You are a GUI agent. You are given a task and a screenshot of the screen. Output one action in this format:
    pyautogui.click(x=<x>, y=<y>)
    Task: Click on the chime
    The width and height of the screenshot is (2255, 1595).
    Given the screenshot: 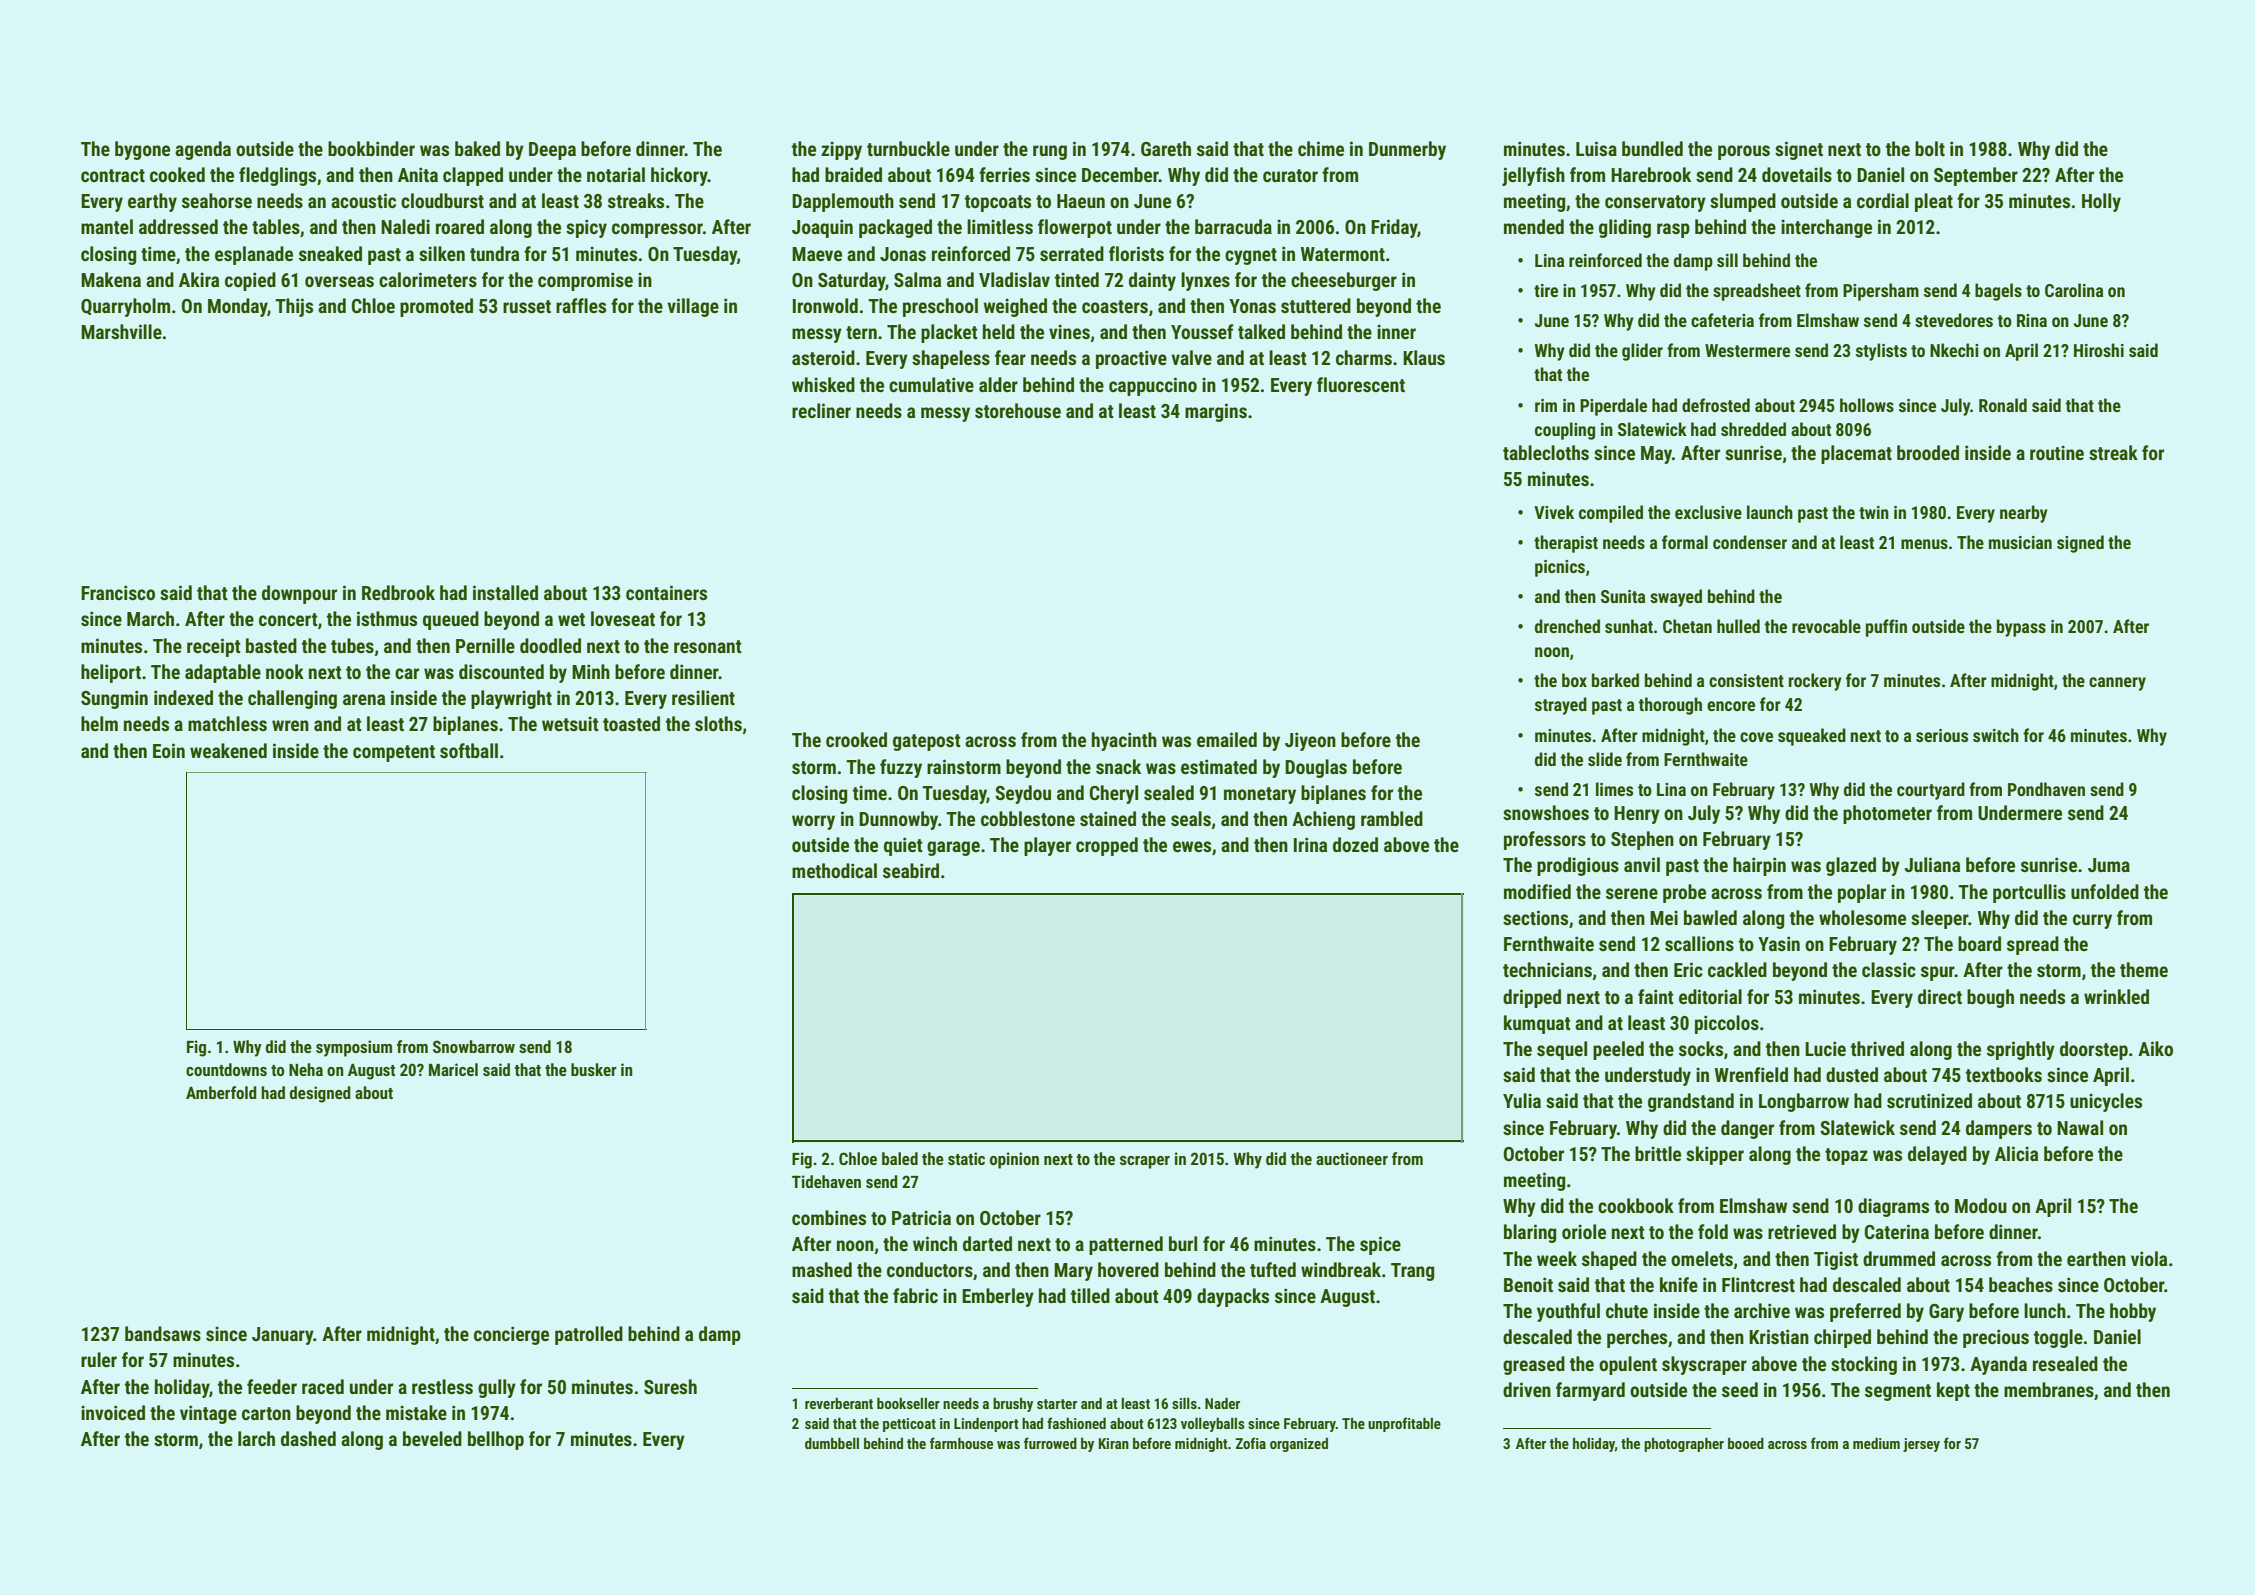 What is the action you would take?
    pyautogui.click(x=1321, y=148)
